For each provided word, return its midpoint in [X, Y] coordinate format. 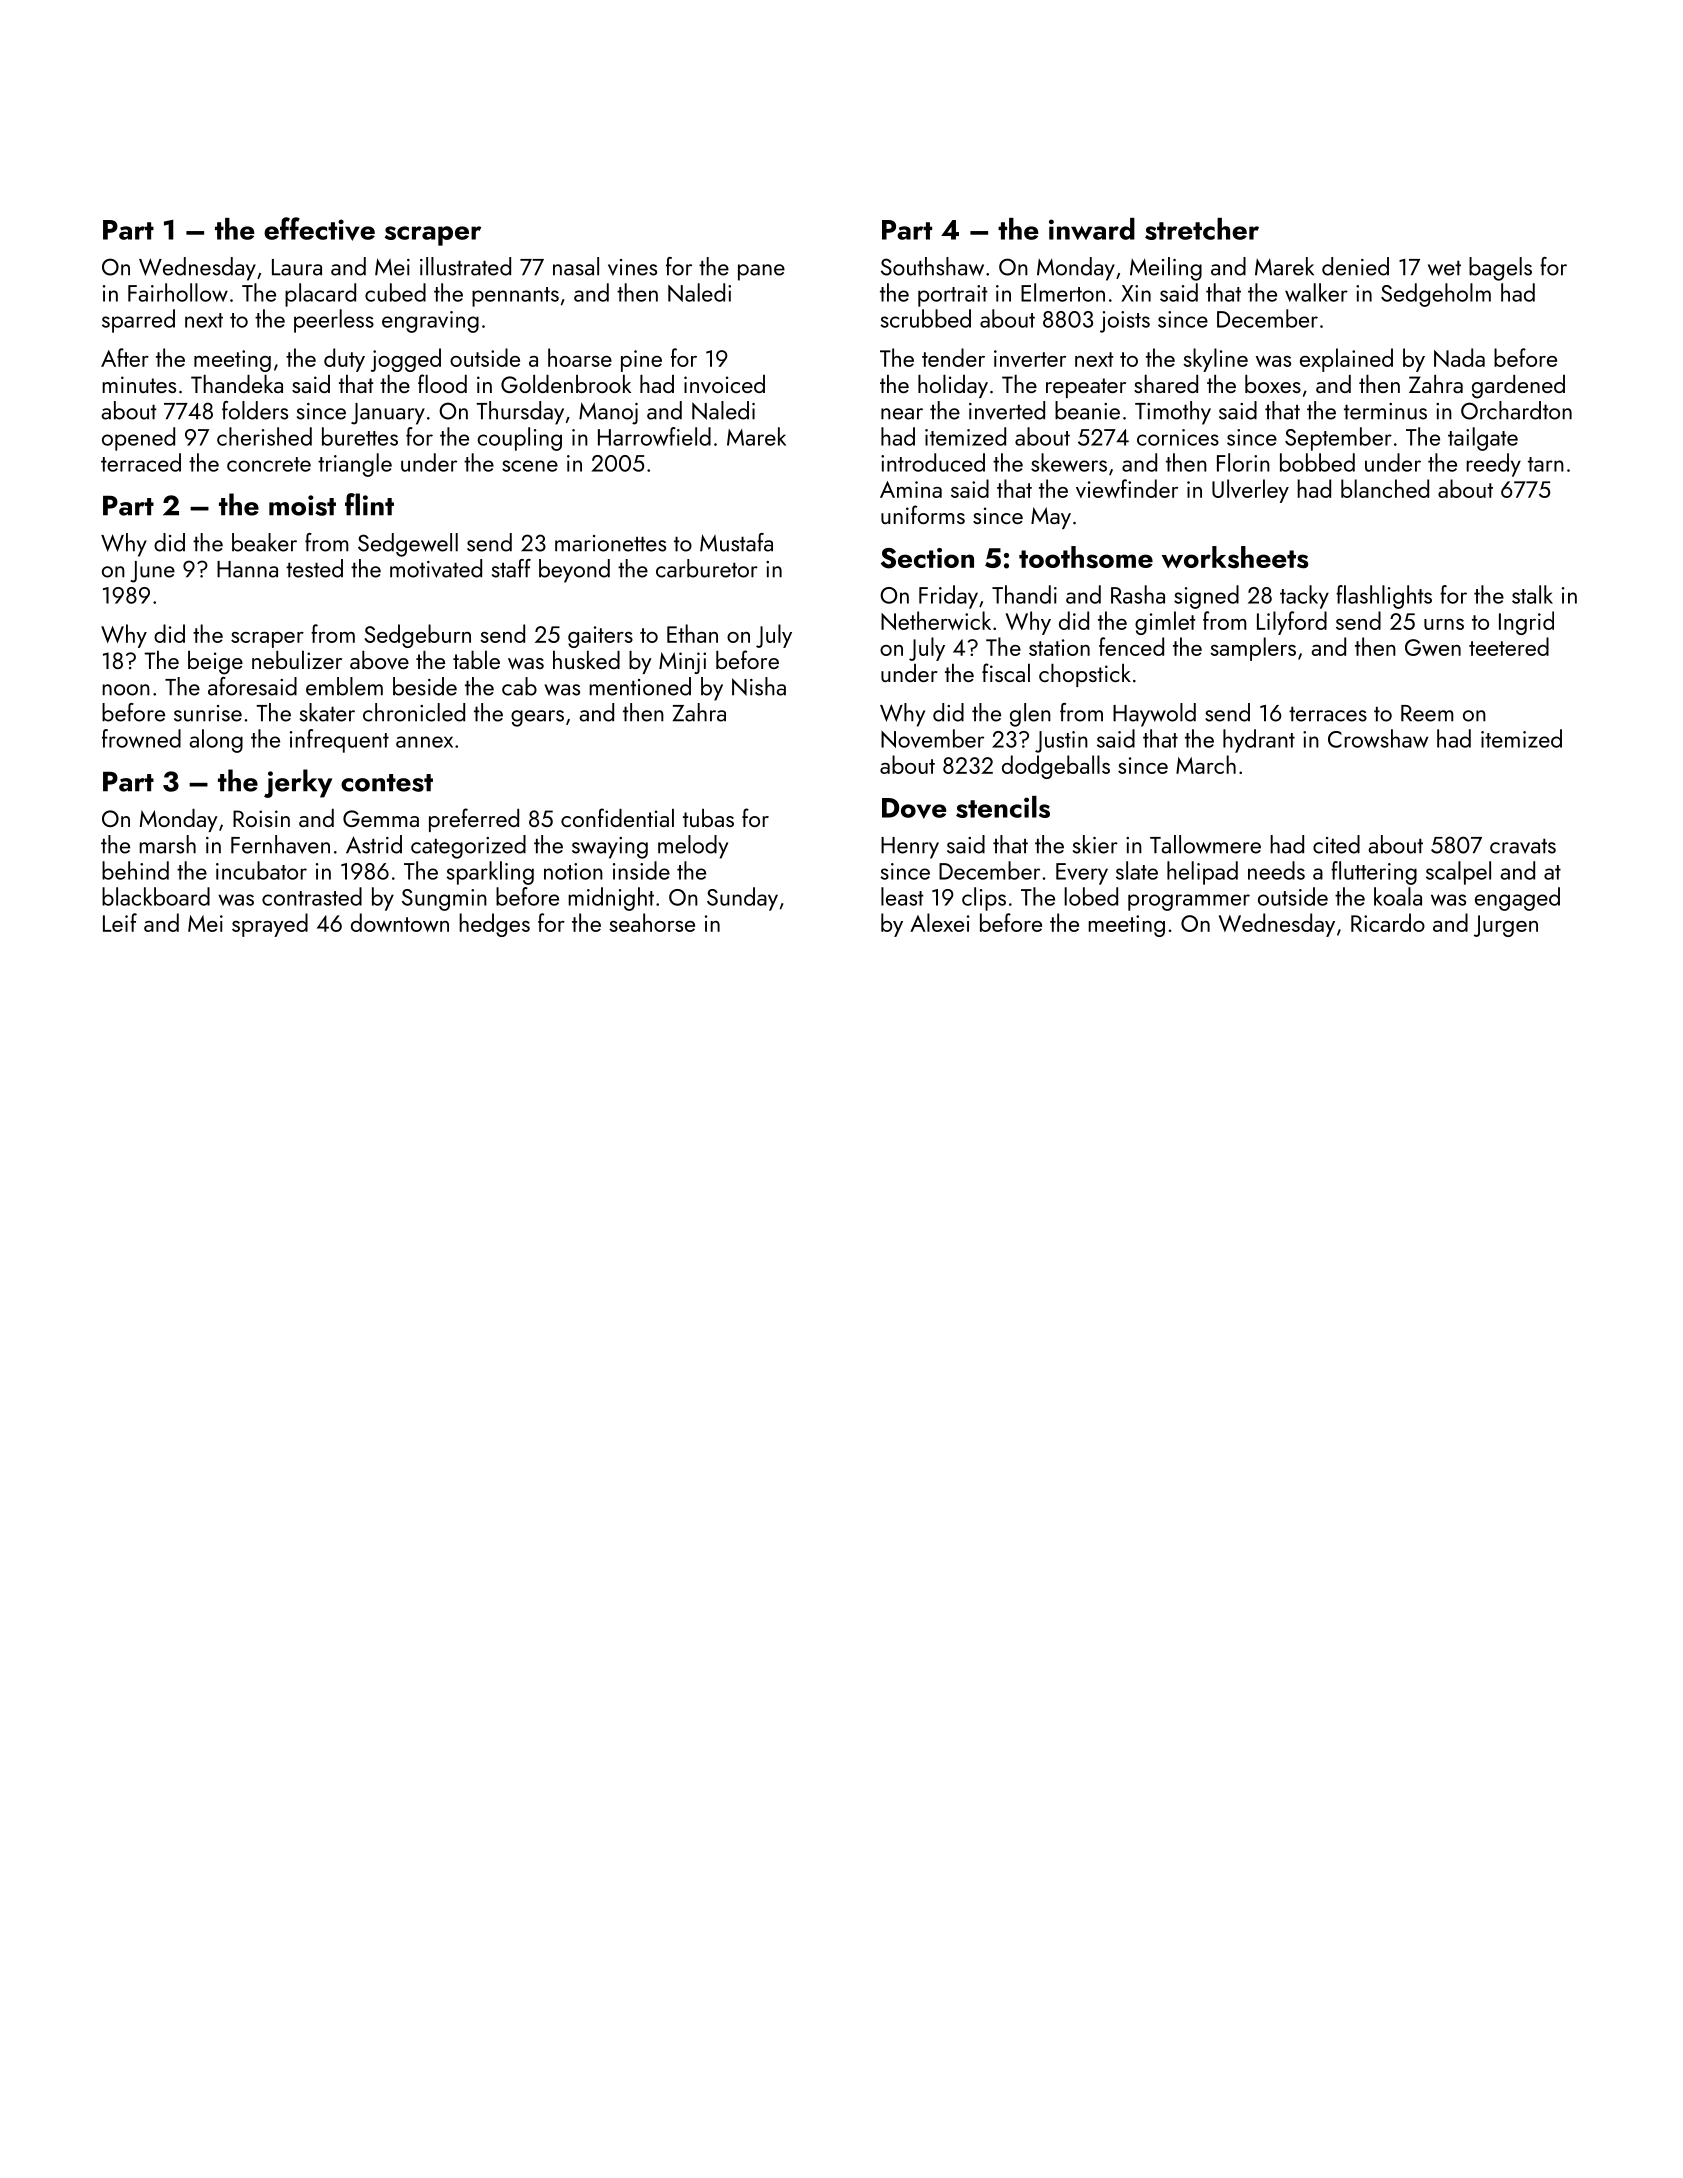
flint [369, 504]
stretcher [1202, 229]
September [1338, 439]
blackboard [156, 896]
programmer [1189, 902]
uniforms [923, 514]
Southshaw [932, 266]
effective [319, 229]
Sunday [742, 899]
